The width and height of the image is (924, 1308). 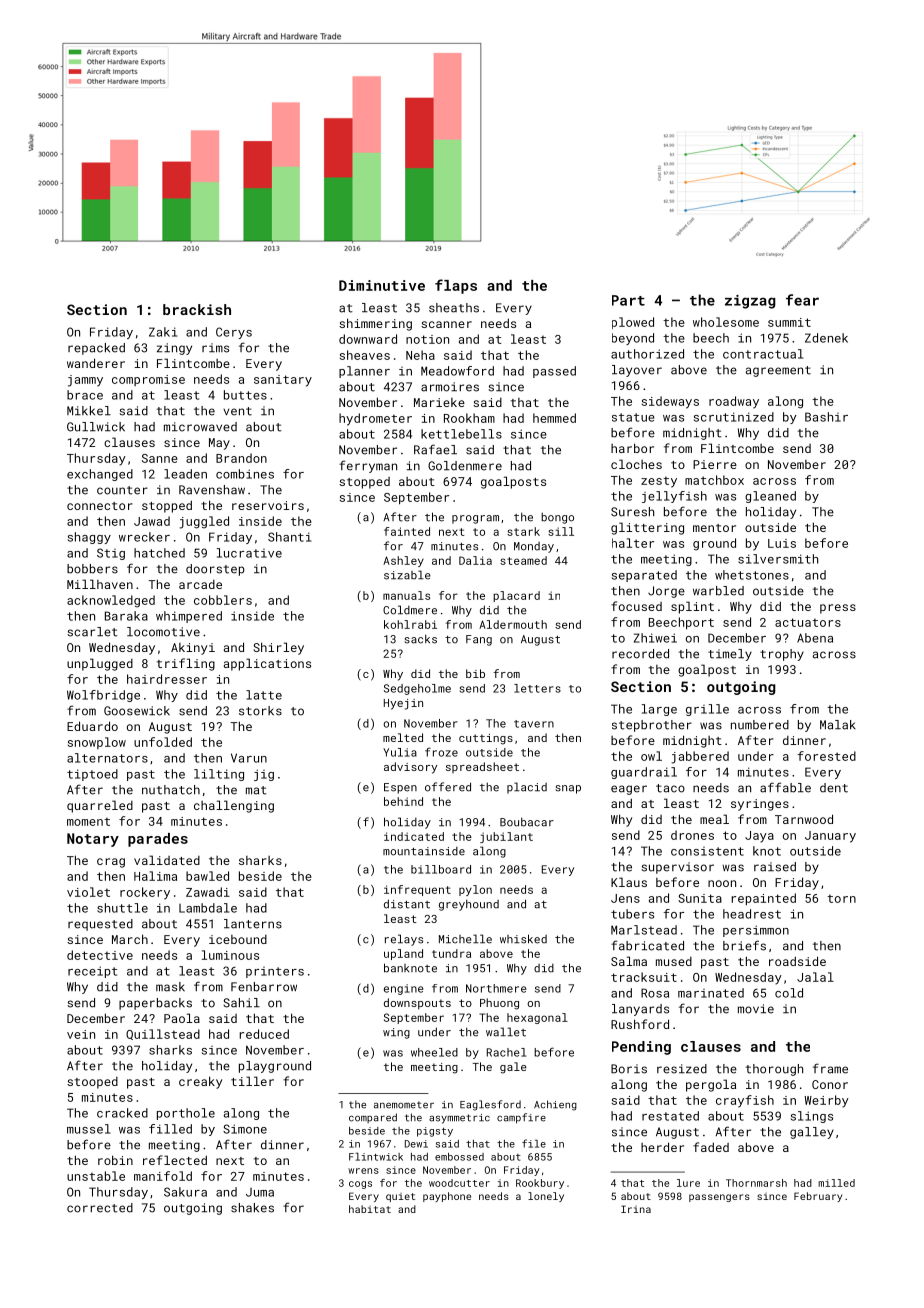 I want to click on Halima, so click(x=155, y=876).
